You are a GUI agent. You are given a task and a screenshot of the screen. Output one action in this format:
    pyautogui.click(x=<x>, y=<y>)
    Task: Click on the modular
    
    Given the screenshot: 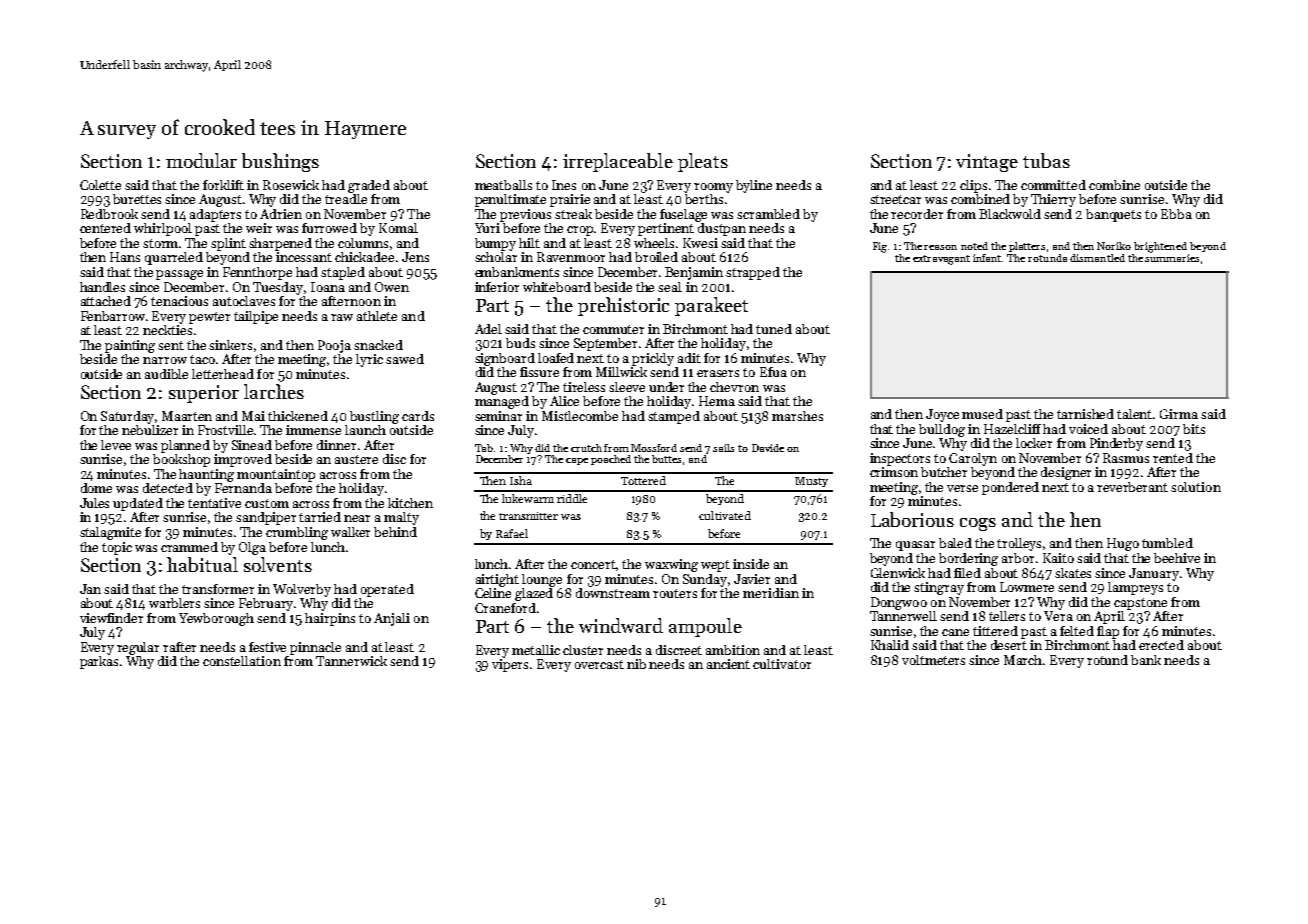 What is the action you would take?
    pyautogui.click(x=201, y=160)
